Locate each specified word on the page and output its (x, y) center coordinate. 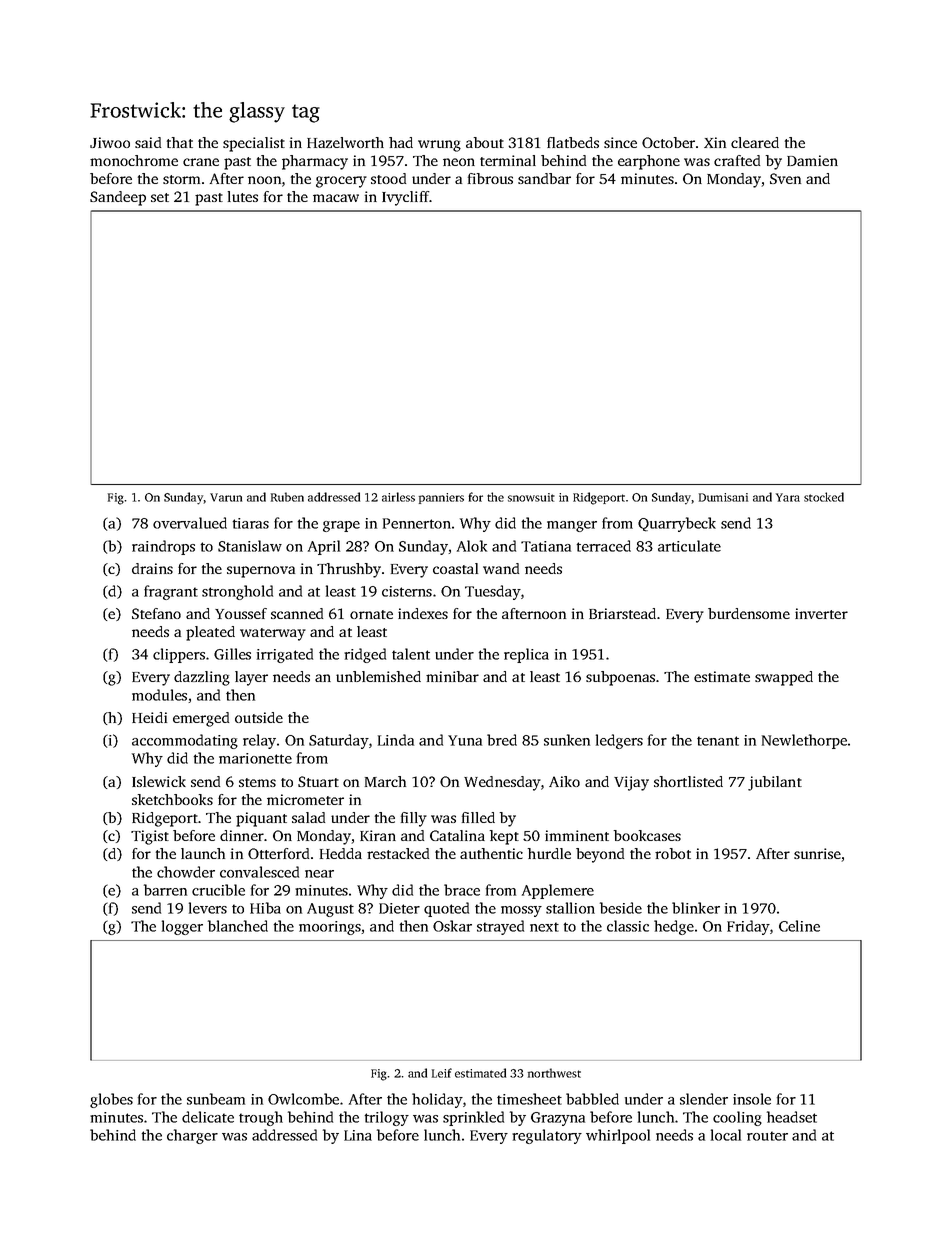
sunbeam (216, 1099)
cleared (755, 142)
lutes (243, 196)
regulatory (547, 1136)
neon (459, 162)
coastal (455, 568)
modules (159, 695)
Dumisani (723, 497)
